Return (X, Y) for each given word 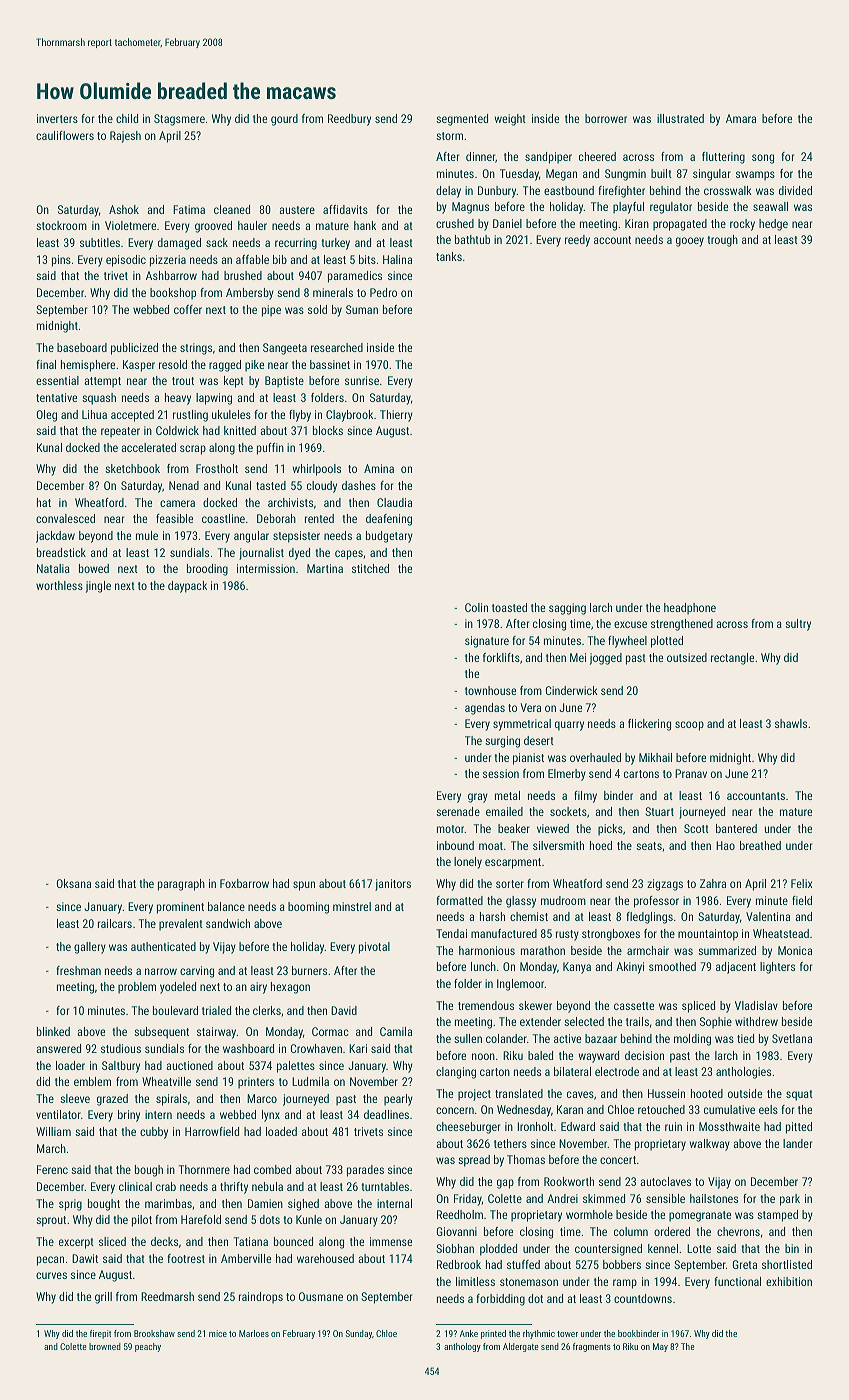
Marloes (254, 1333)
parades (365, 1171)
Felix (801, 883)
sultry (798, 625)
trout (183, 381)
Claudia (394, 502)
